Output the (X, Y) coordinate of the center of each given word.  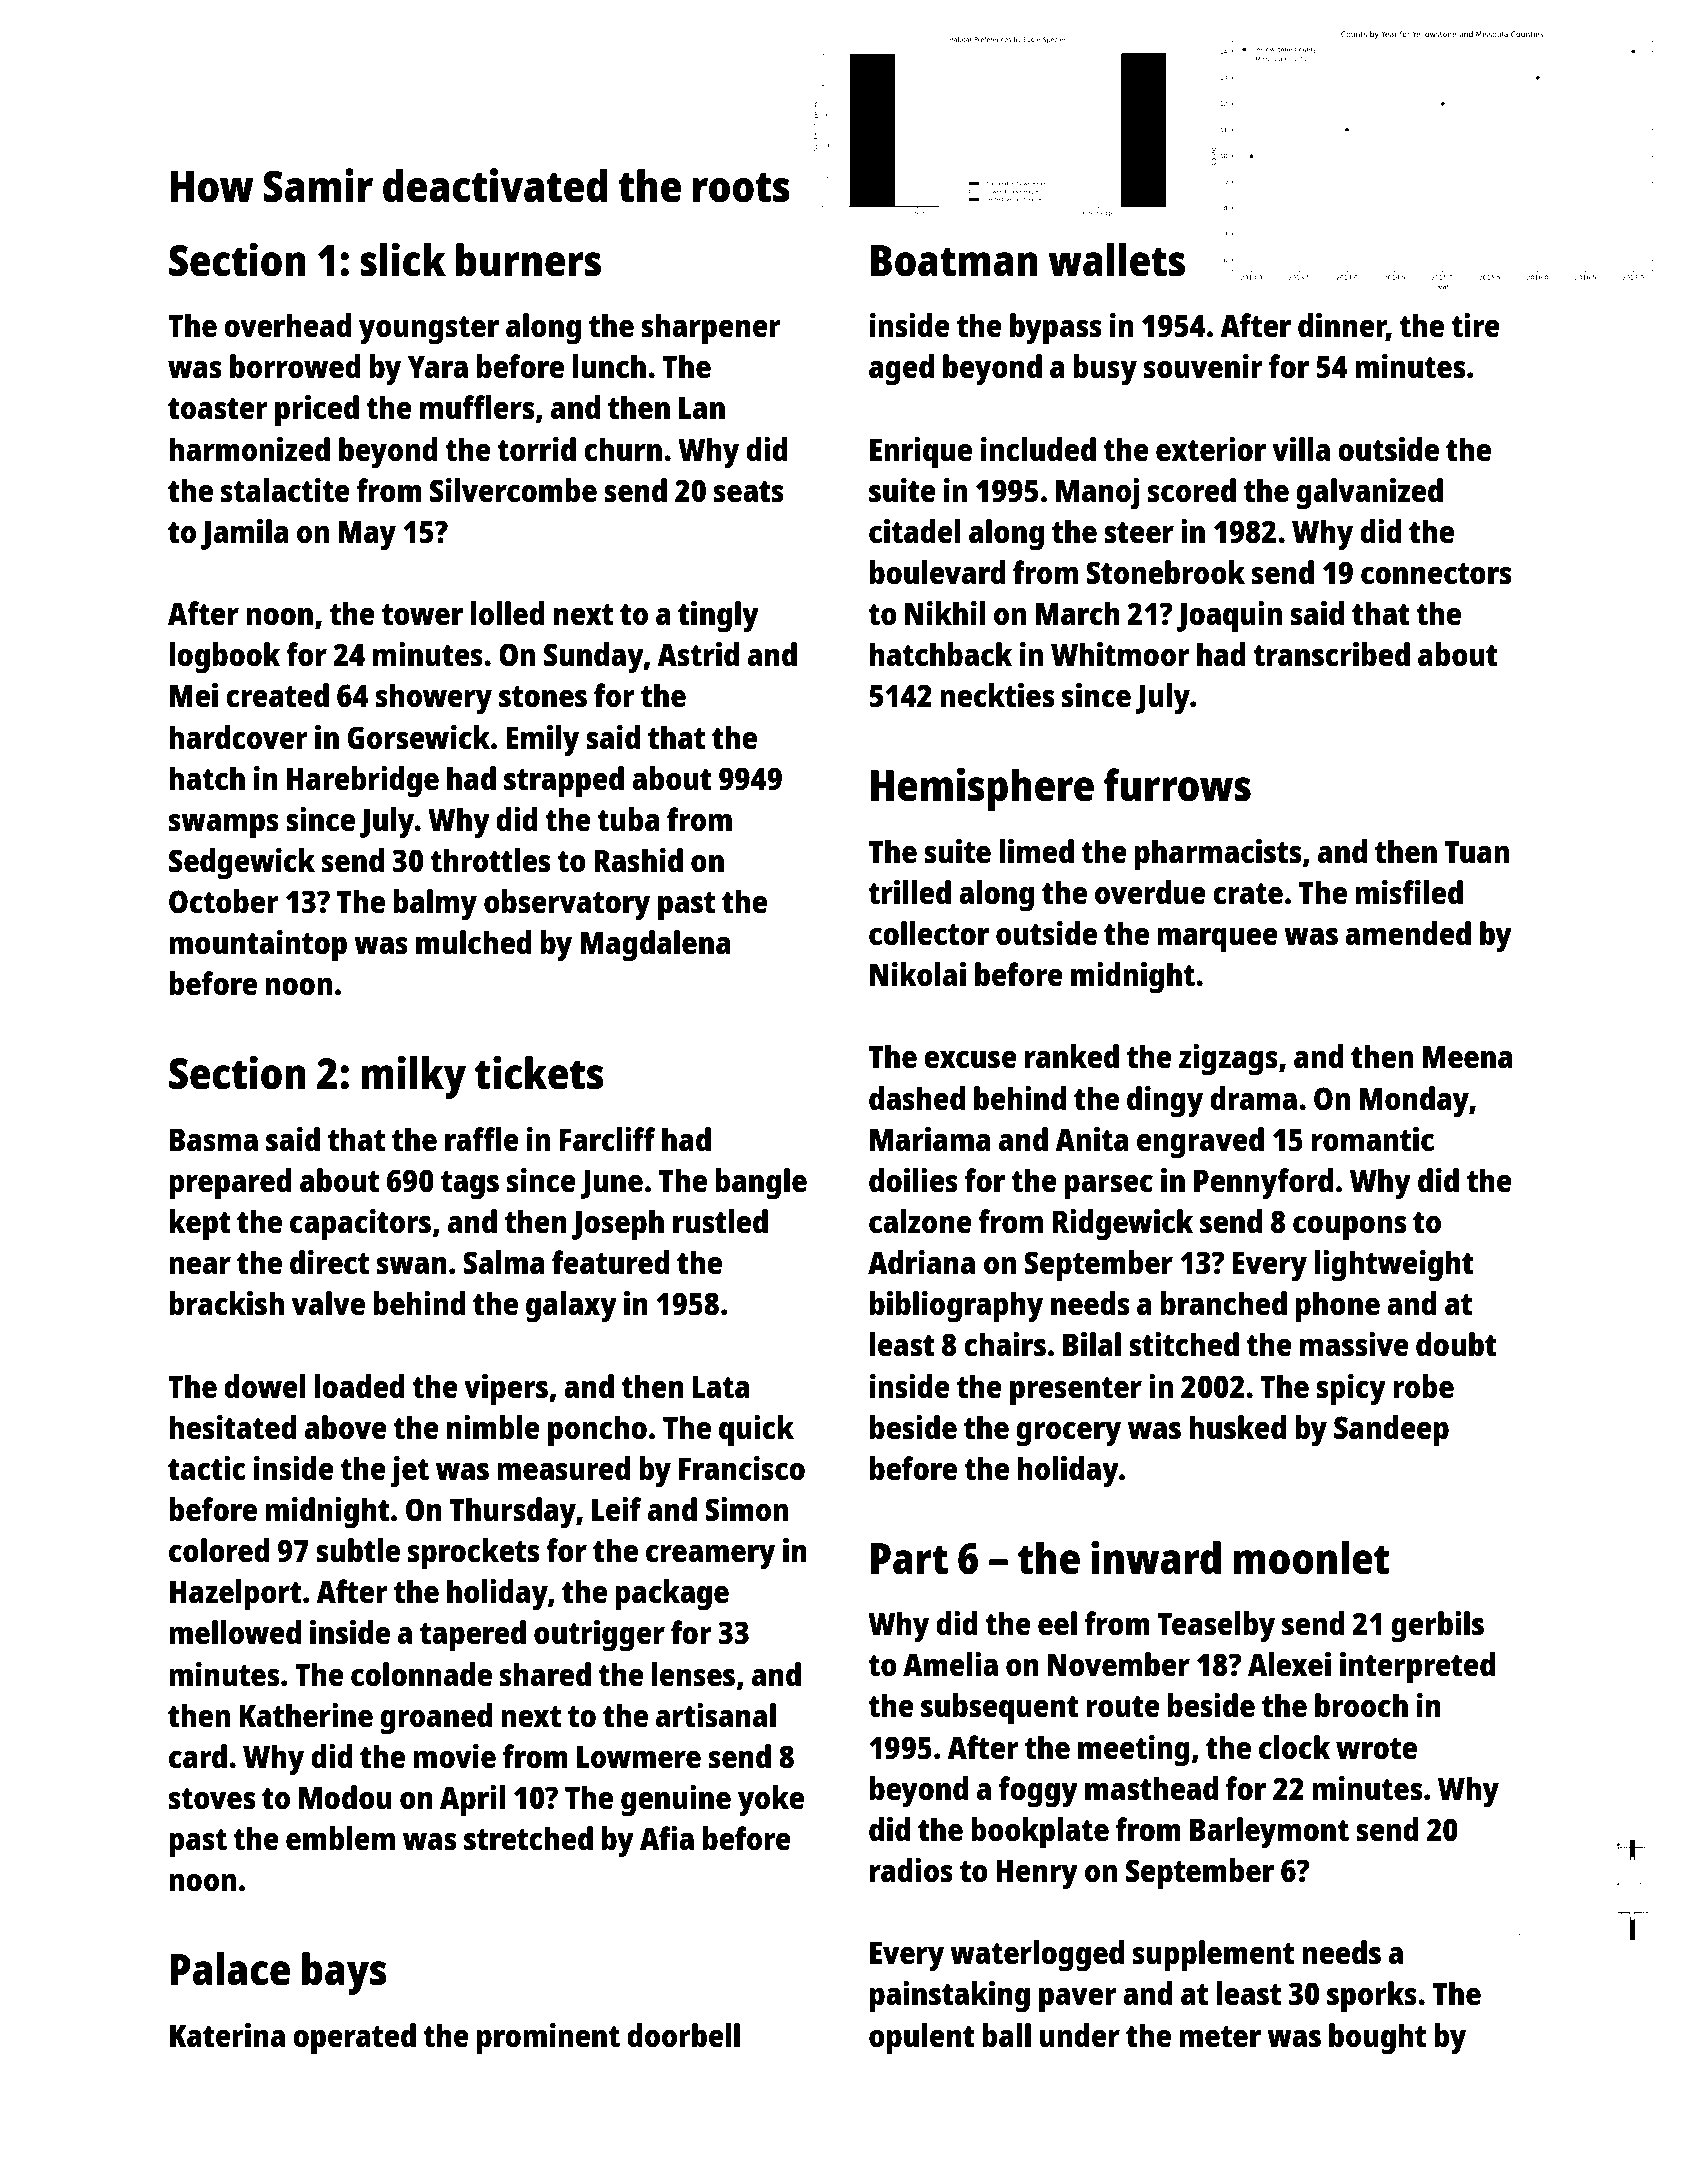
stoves (212, 1799)
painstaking (950, 1997)
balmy (435, 905)
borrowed (295, 366)
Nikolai (918, 974)
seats (749, 492)
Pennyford (1263, 1184)
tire (1475, 325)
